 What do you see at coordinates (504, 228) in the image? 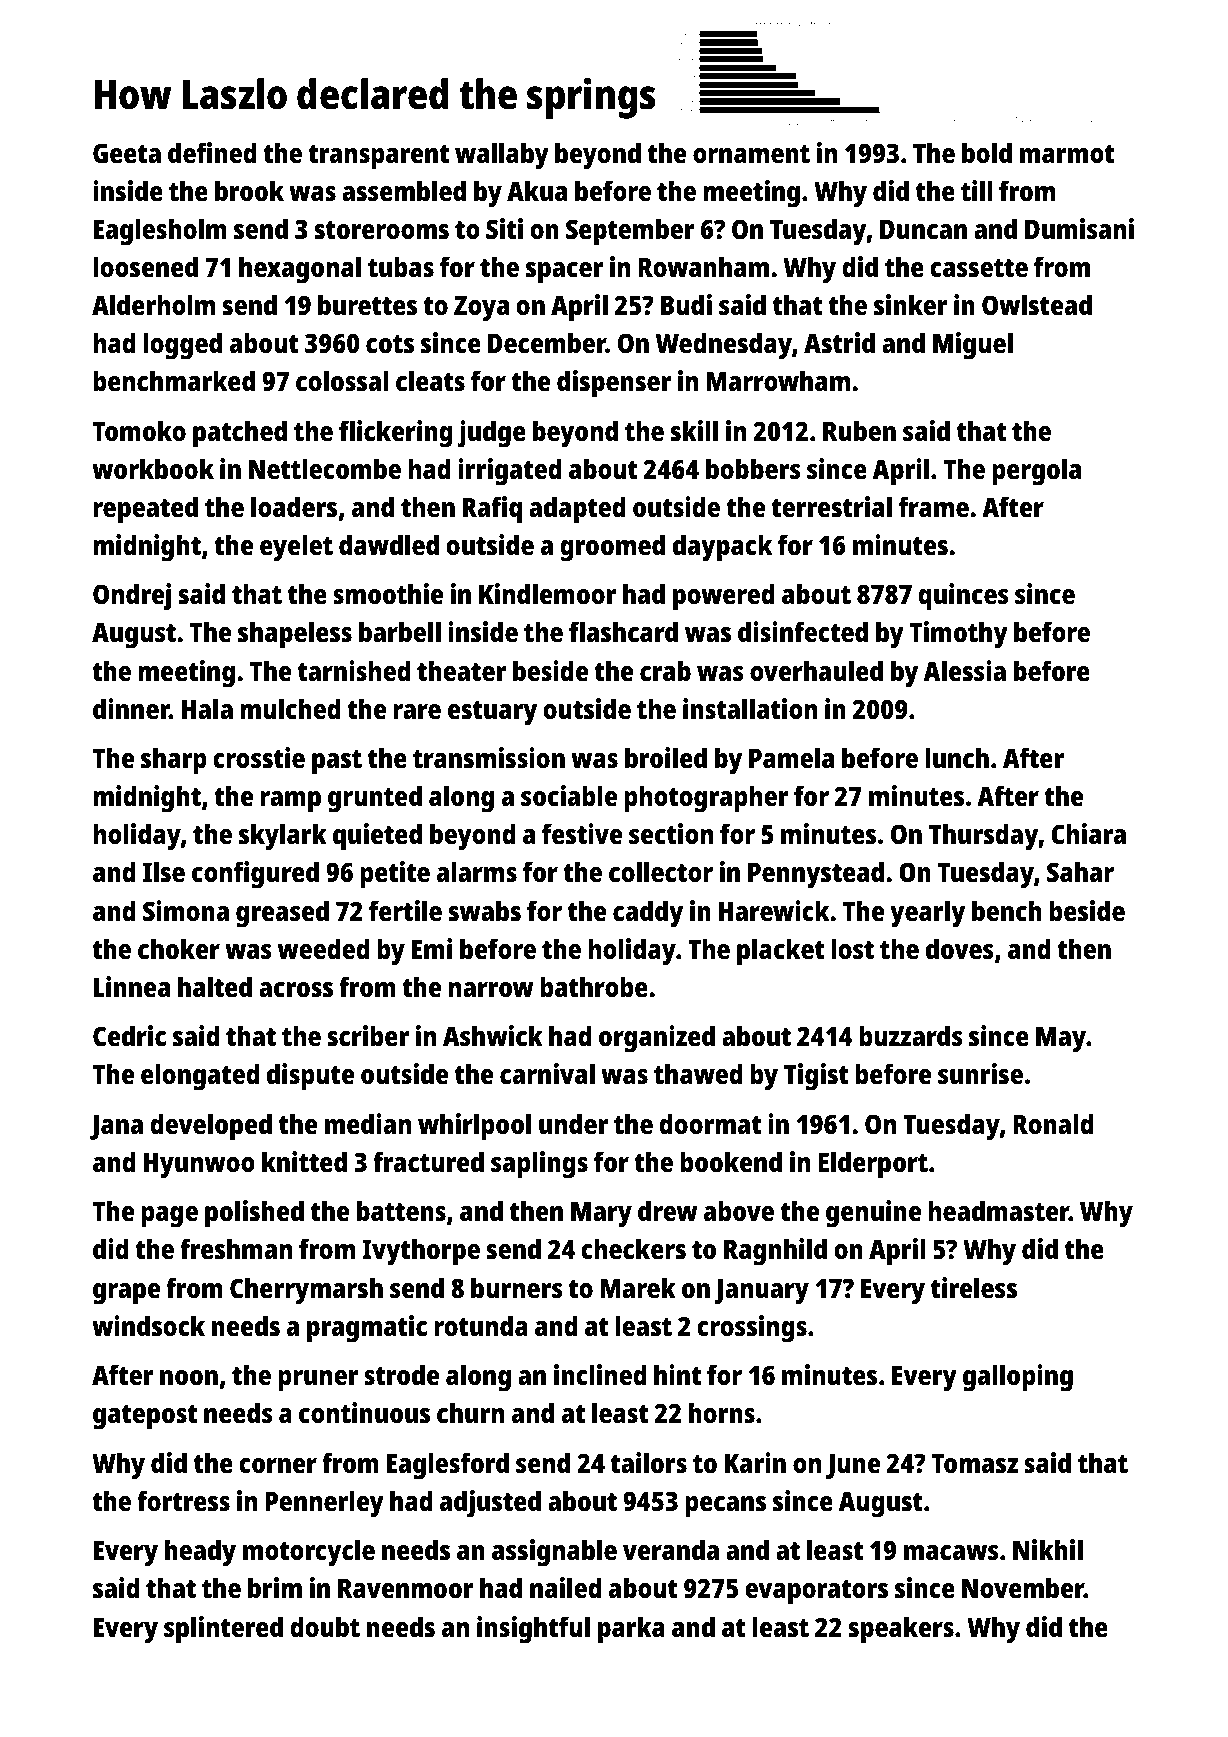
I see `Siti` at bounding box center [504, 228].
